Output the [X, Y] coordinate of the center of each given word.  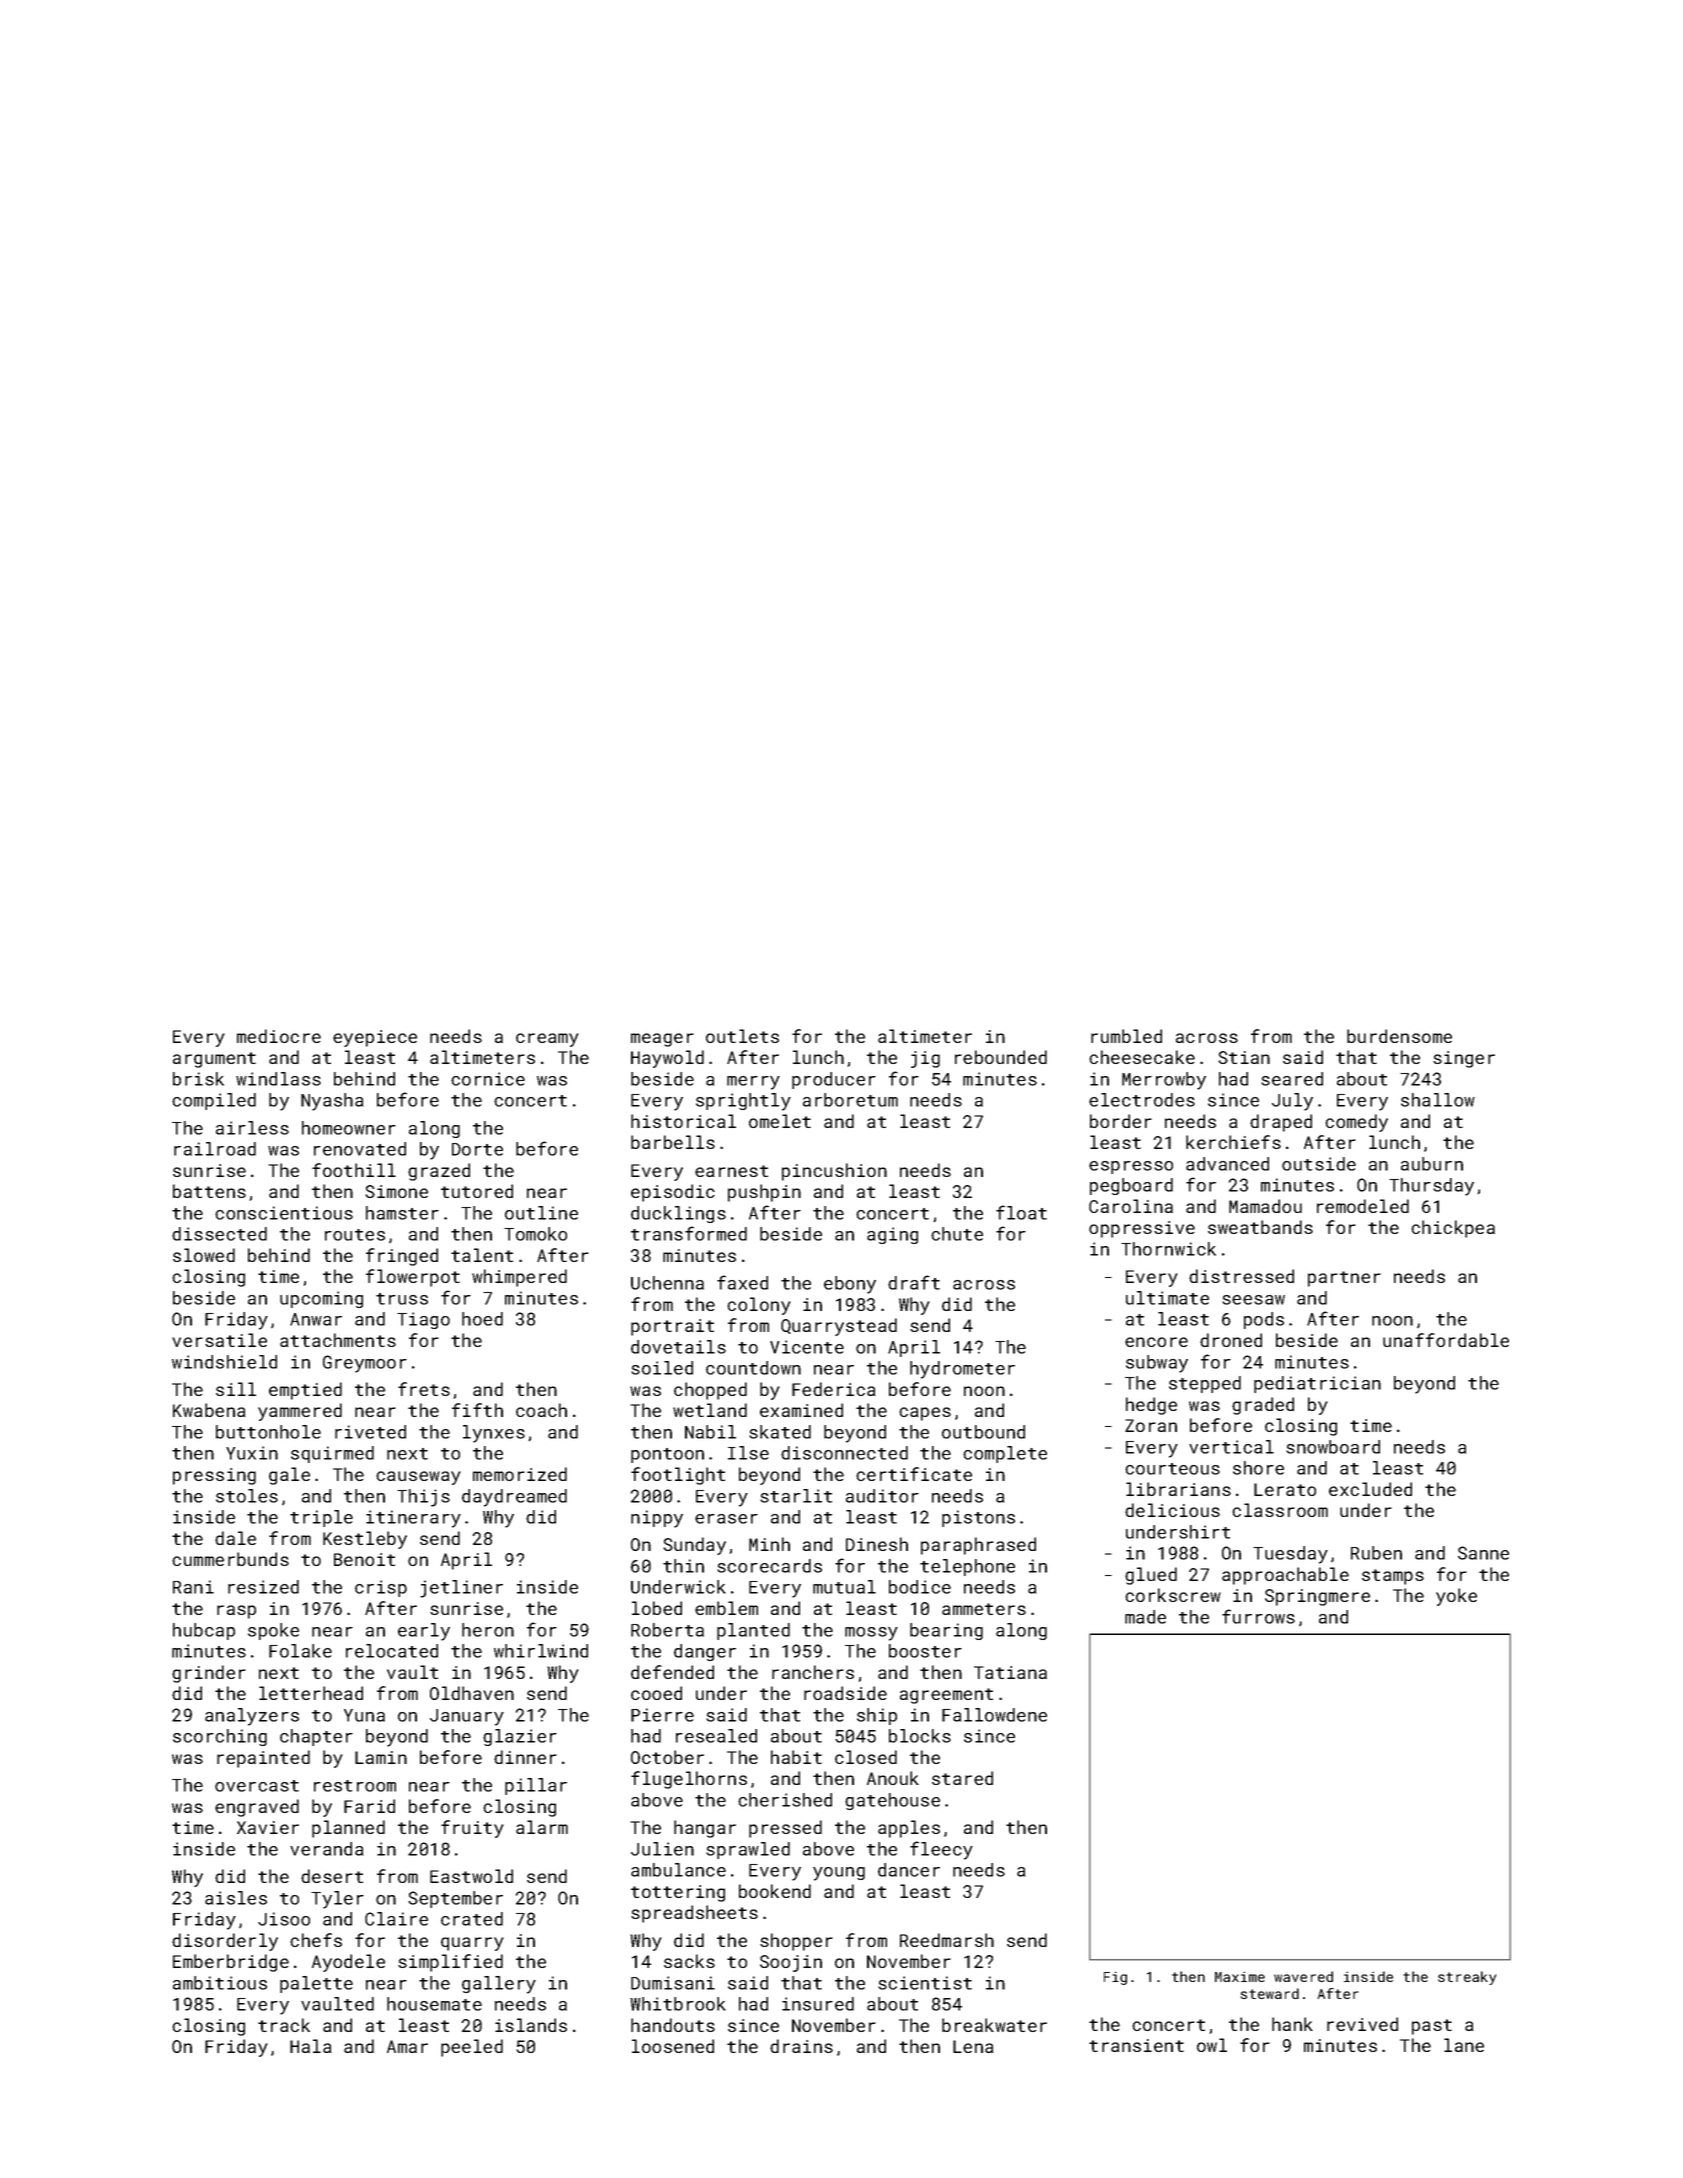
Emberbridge [231, 1963]
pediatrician [1317, 1384]
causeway [418, 1478]
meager [662, 1040]
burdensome [1399, 1036]
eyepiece [375, 1038]
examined [801, 1410]
